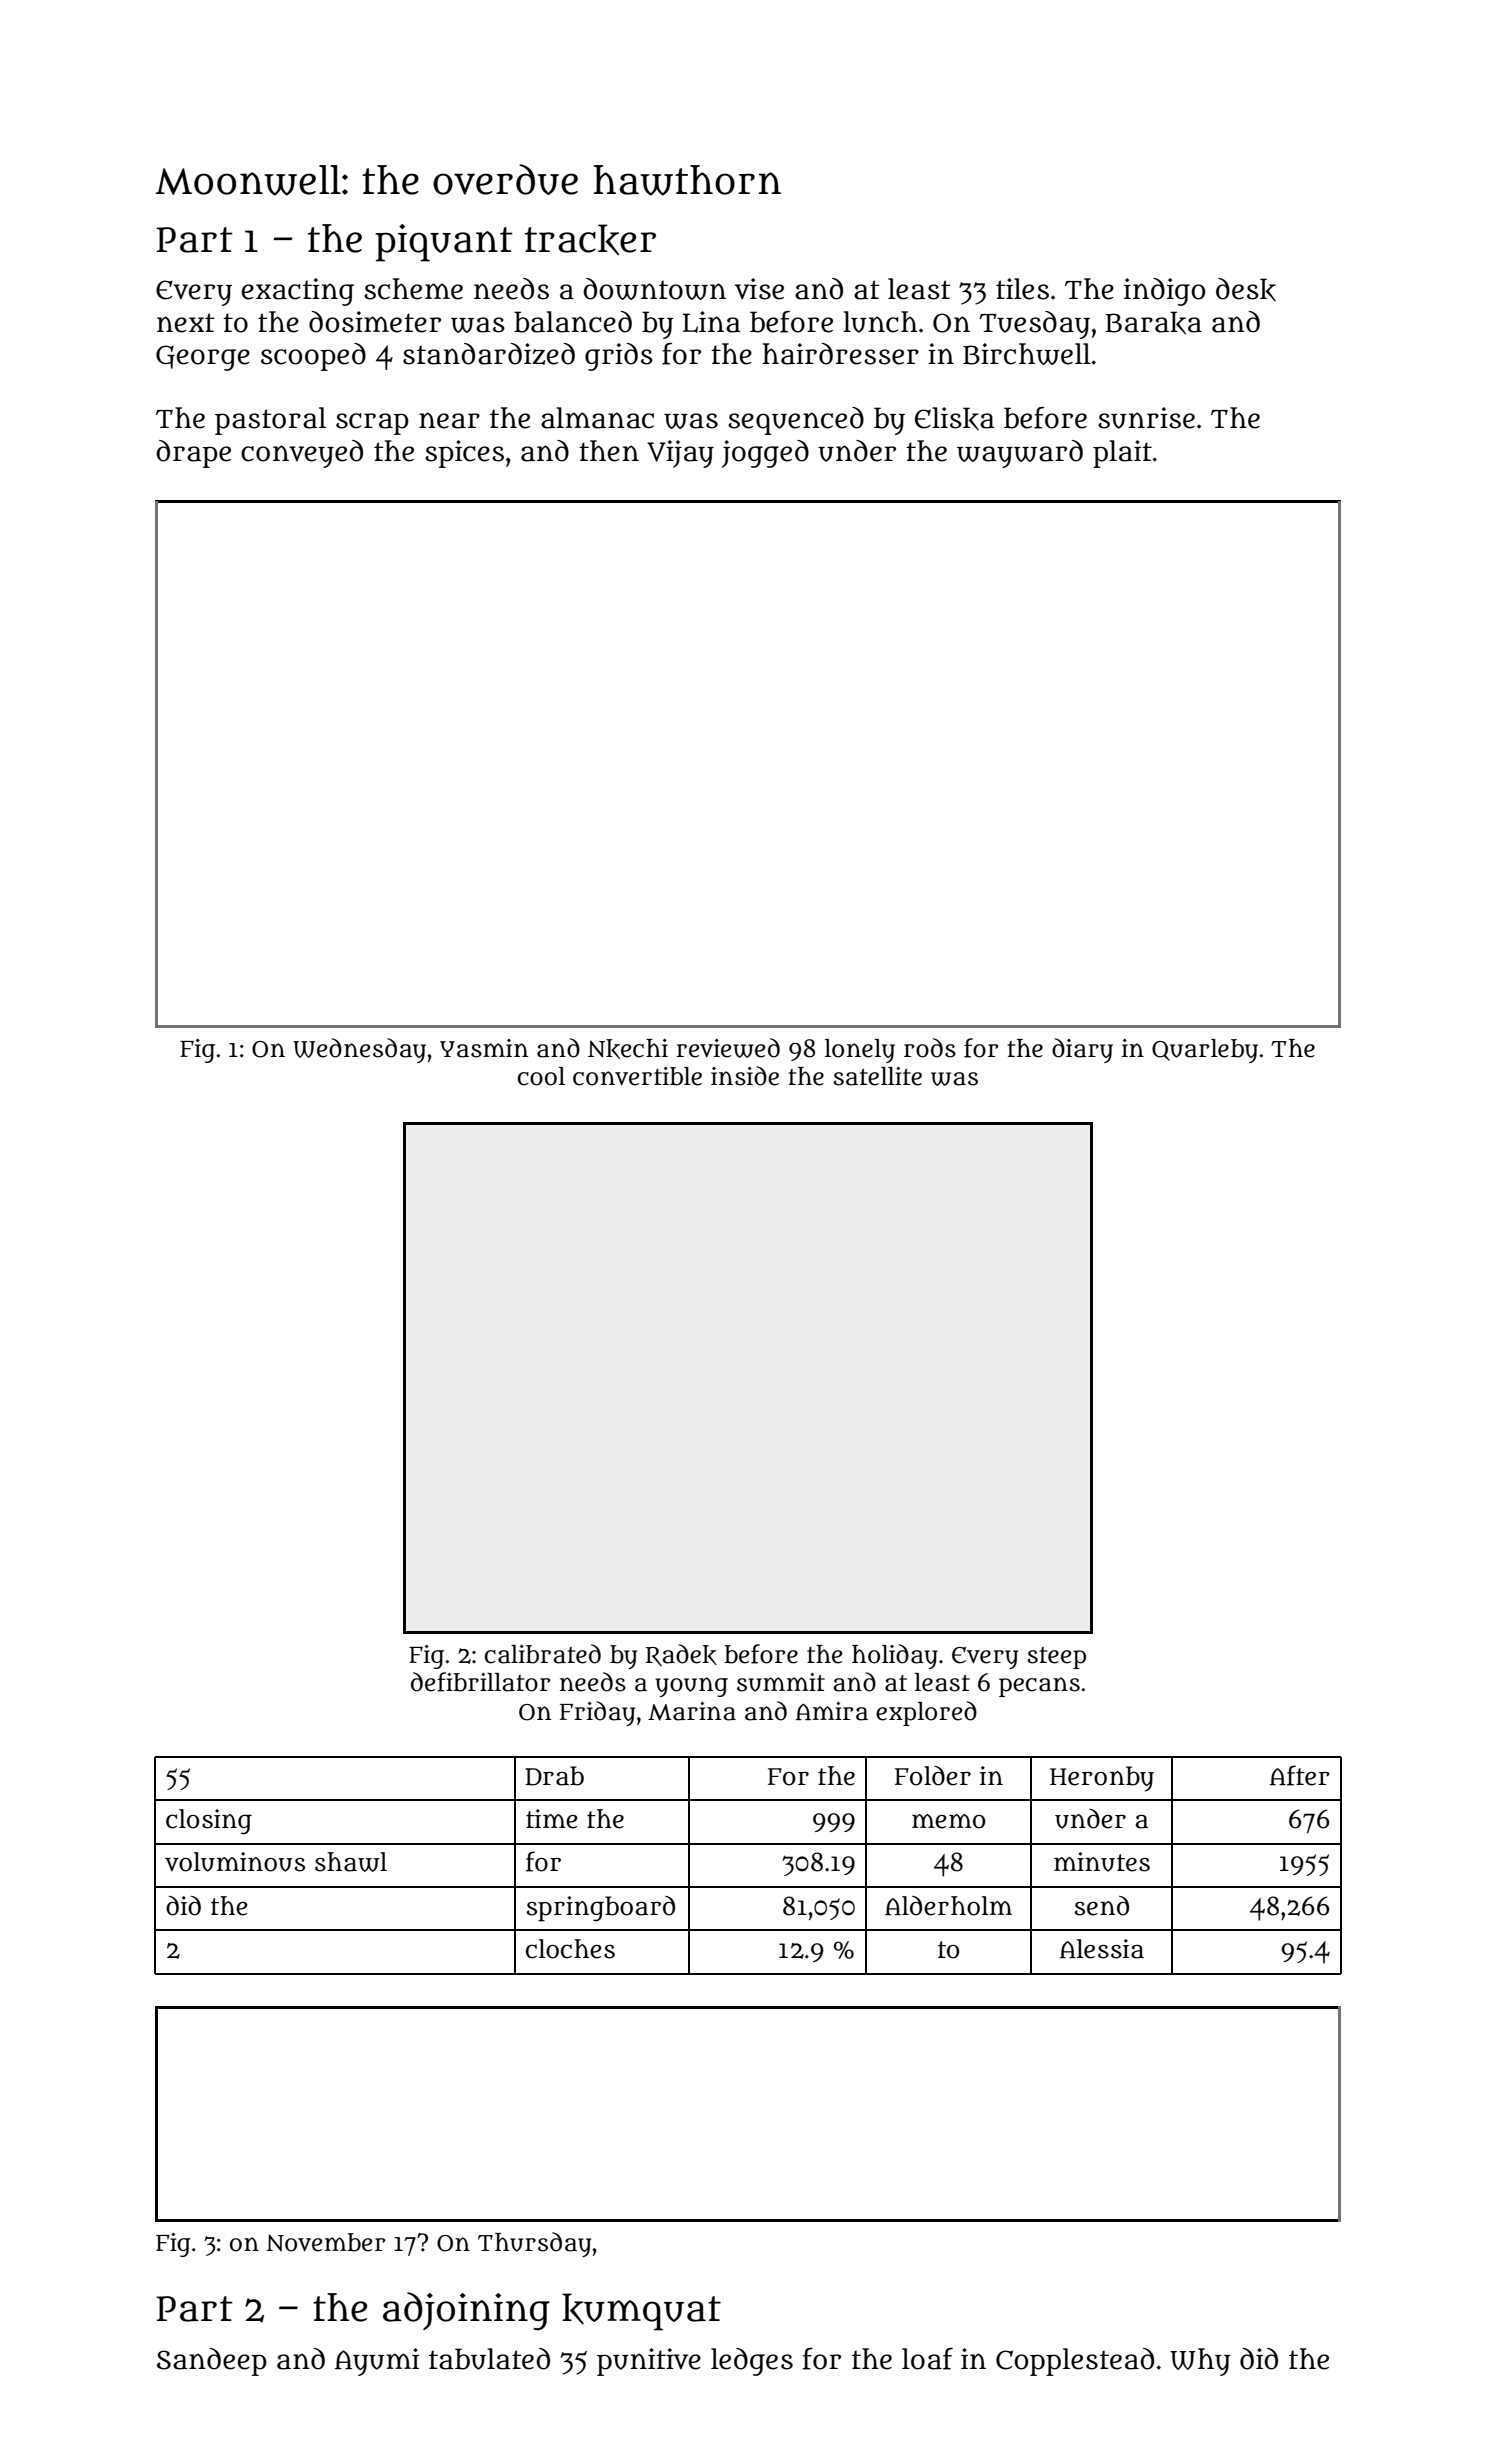 Image resolution: width=1496 pixels, height=2464 pixels. I want to click on vise, so click(759, 289).
